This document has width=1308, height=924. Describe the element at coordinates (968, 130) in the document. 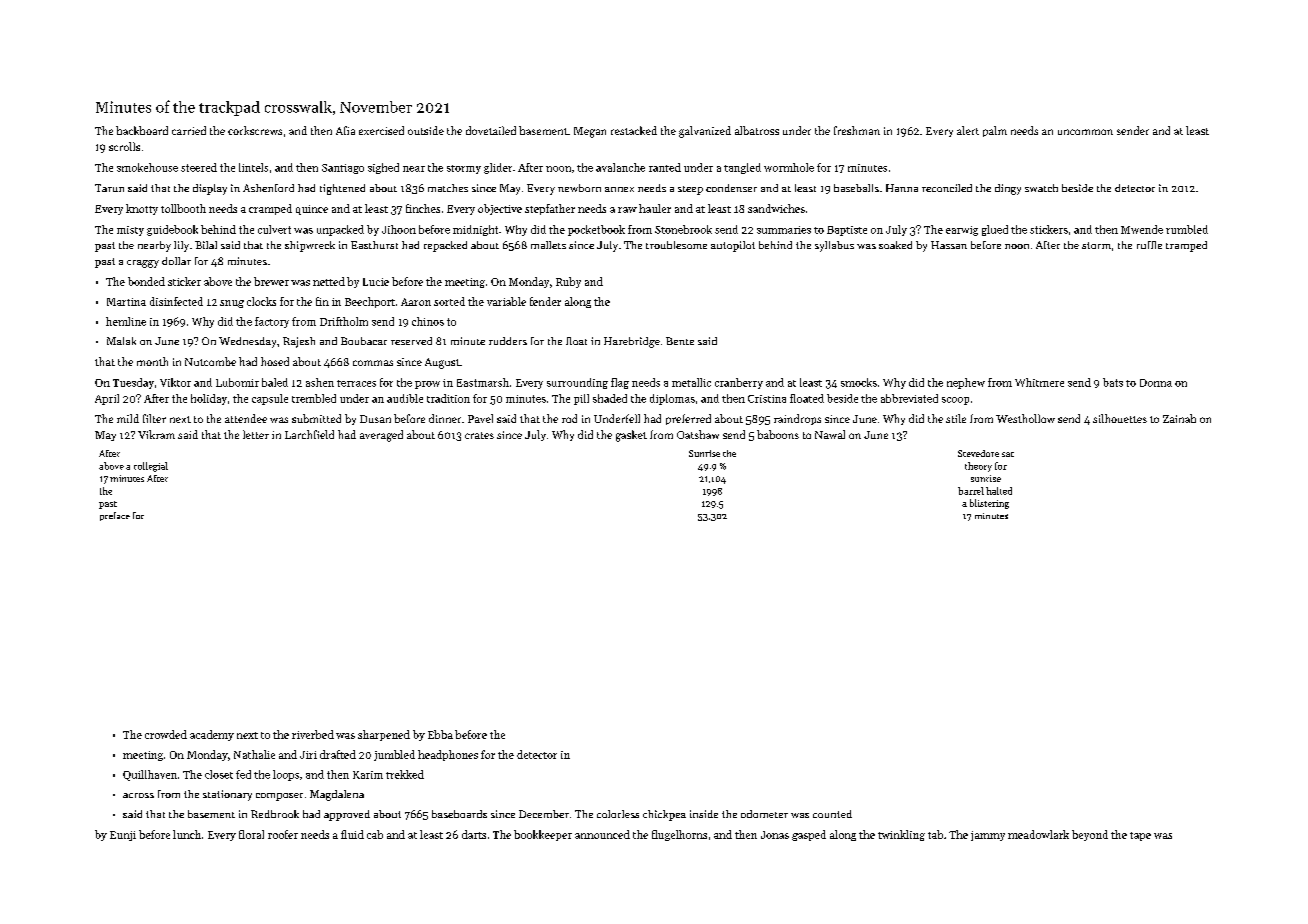

I see `alert` at that location.
